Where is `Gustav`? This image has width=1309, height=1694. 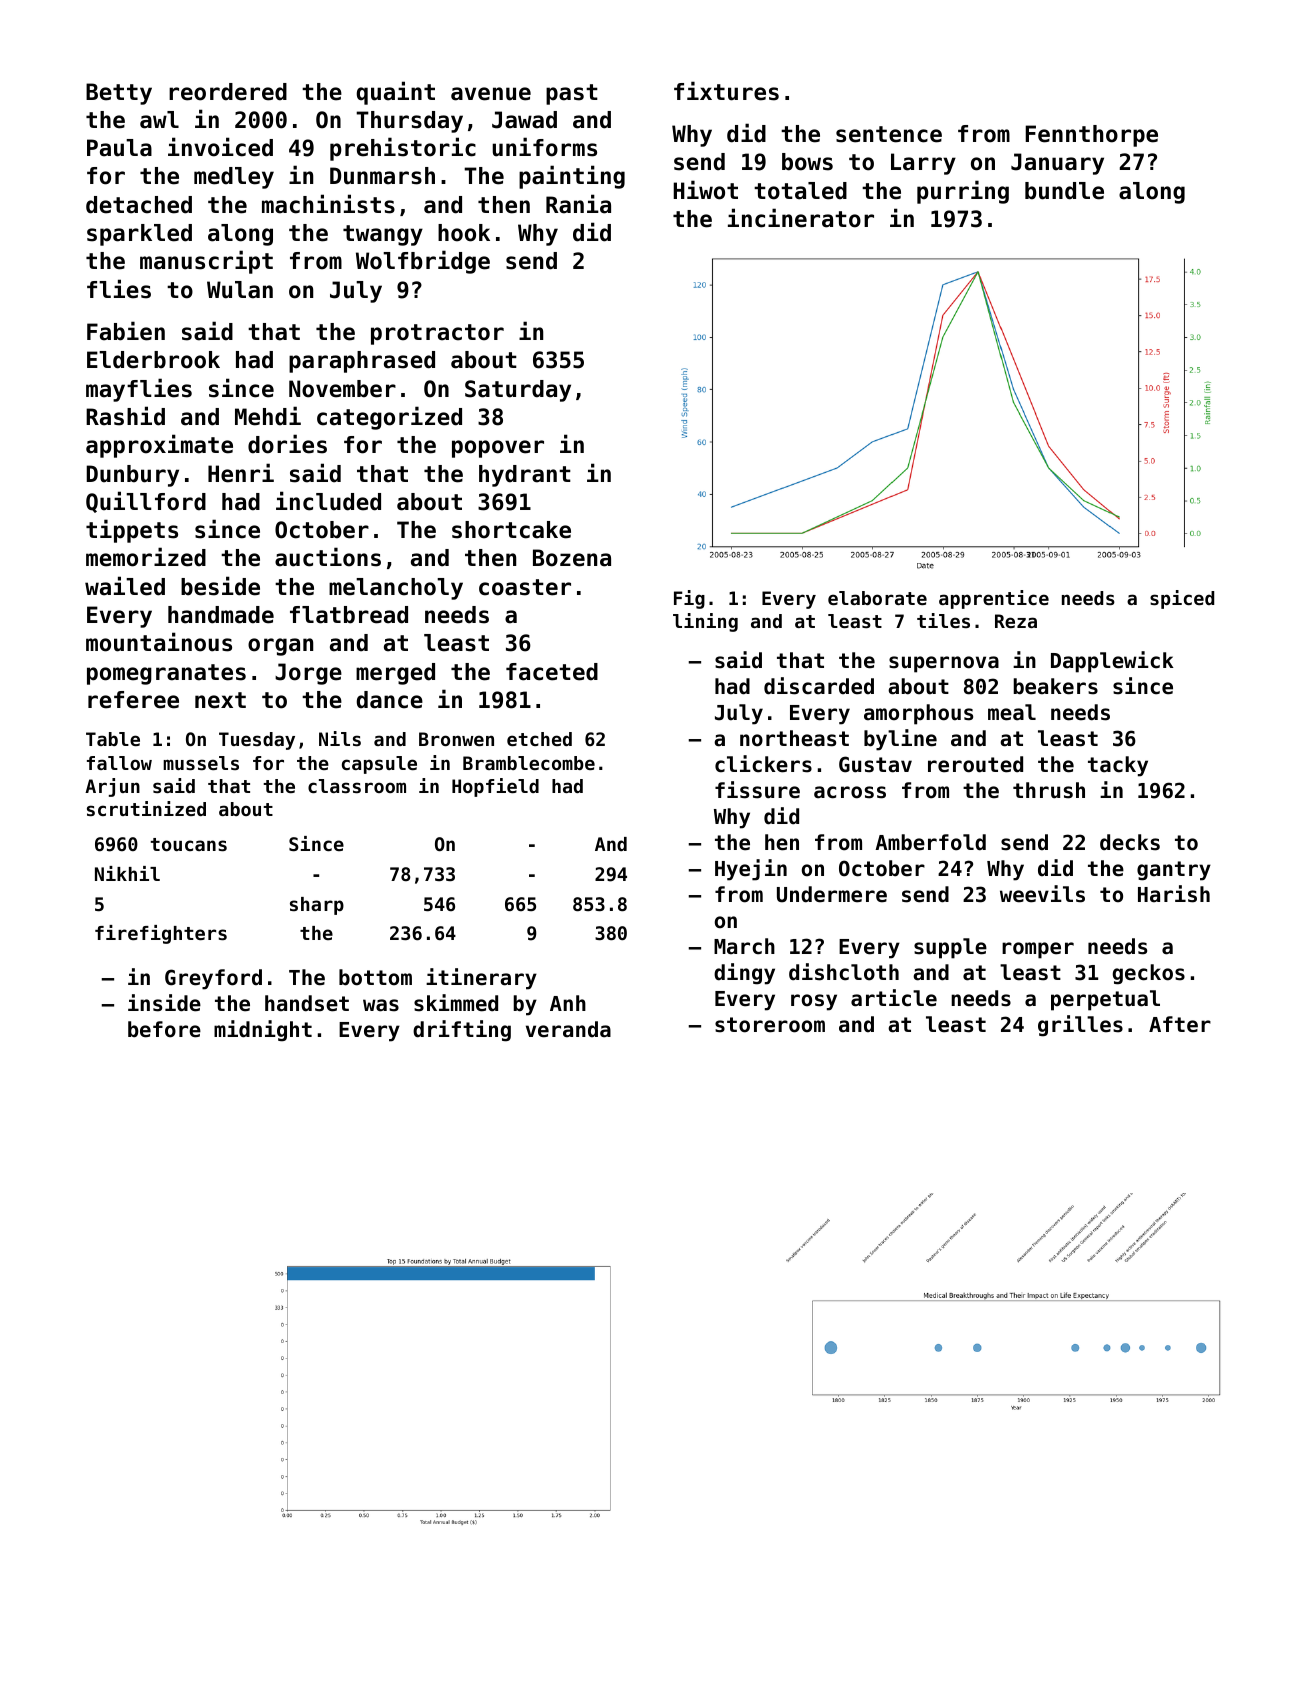
Gustav is located at coordinates (875, 764).
